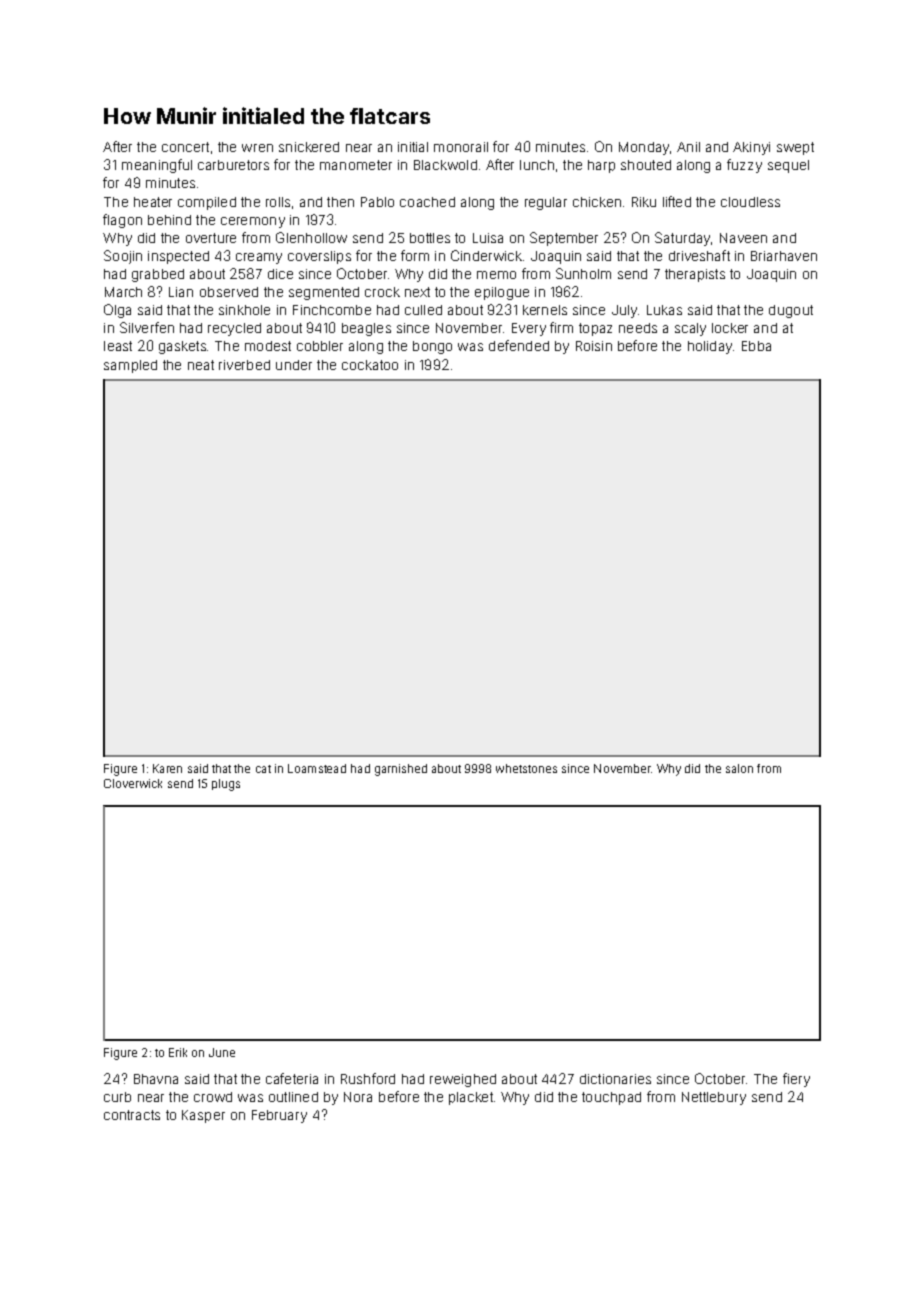 The image size is (924, 1308). What do you see at coordinates (594, 346) in the page?
I see `Roisin` at bounding box center [594, 346].
